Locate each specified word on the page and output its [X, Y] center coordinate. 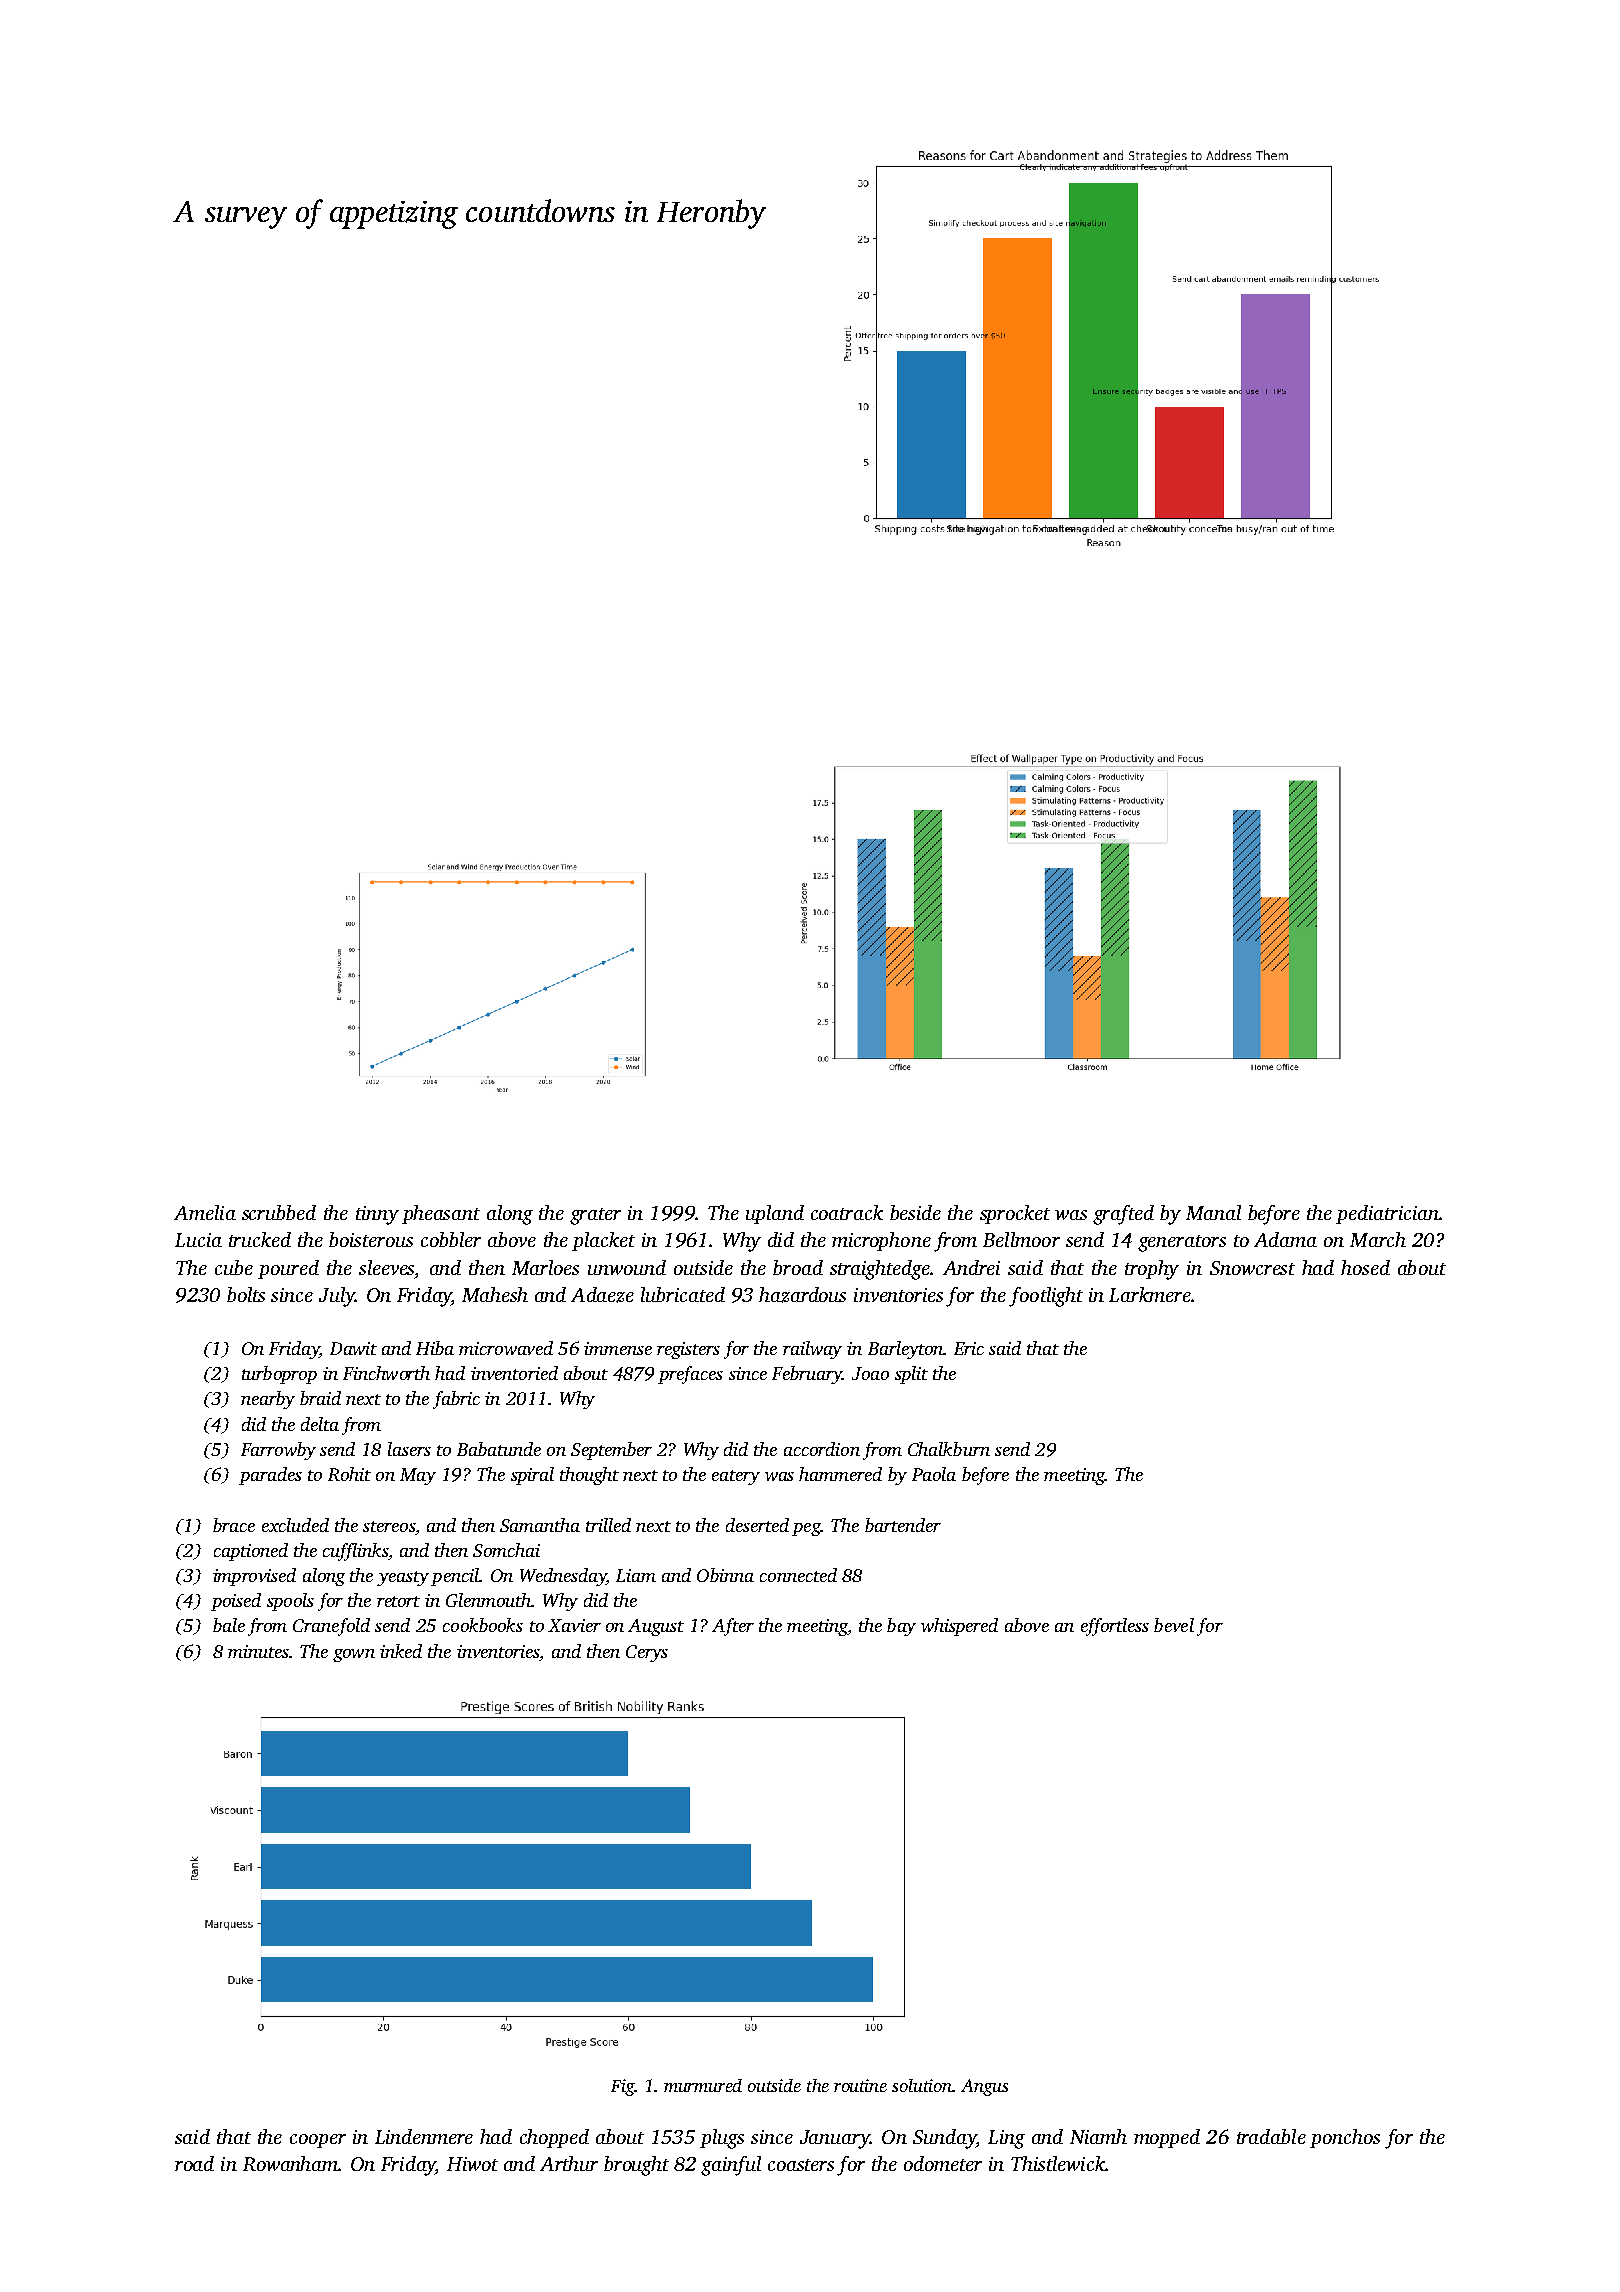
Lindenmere [424, 2136]
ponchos [1345, 2138]
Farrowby [278, 1451]
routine [860, 2085]
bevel [1174, 1625]
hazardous [802, 1295]
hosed [1365, 1267]
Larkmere [1150, 1294]
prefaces [690, 1375]
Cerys [647, 1653]
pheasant [441, 1214]
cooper [318, 2141]
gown [354, 1655]
